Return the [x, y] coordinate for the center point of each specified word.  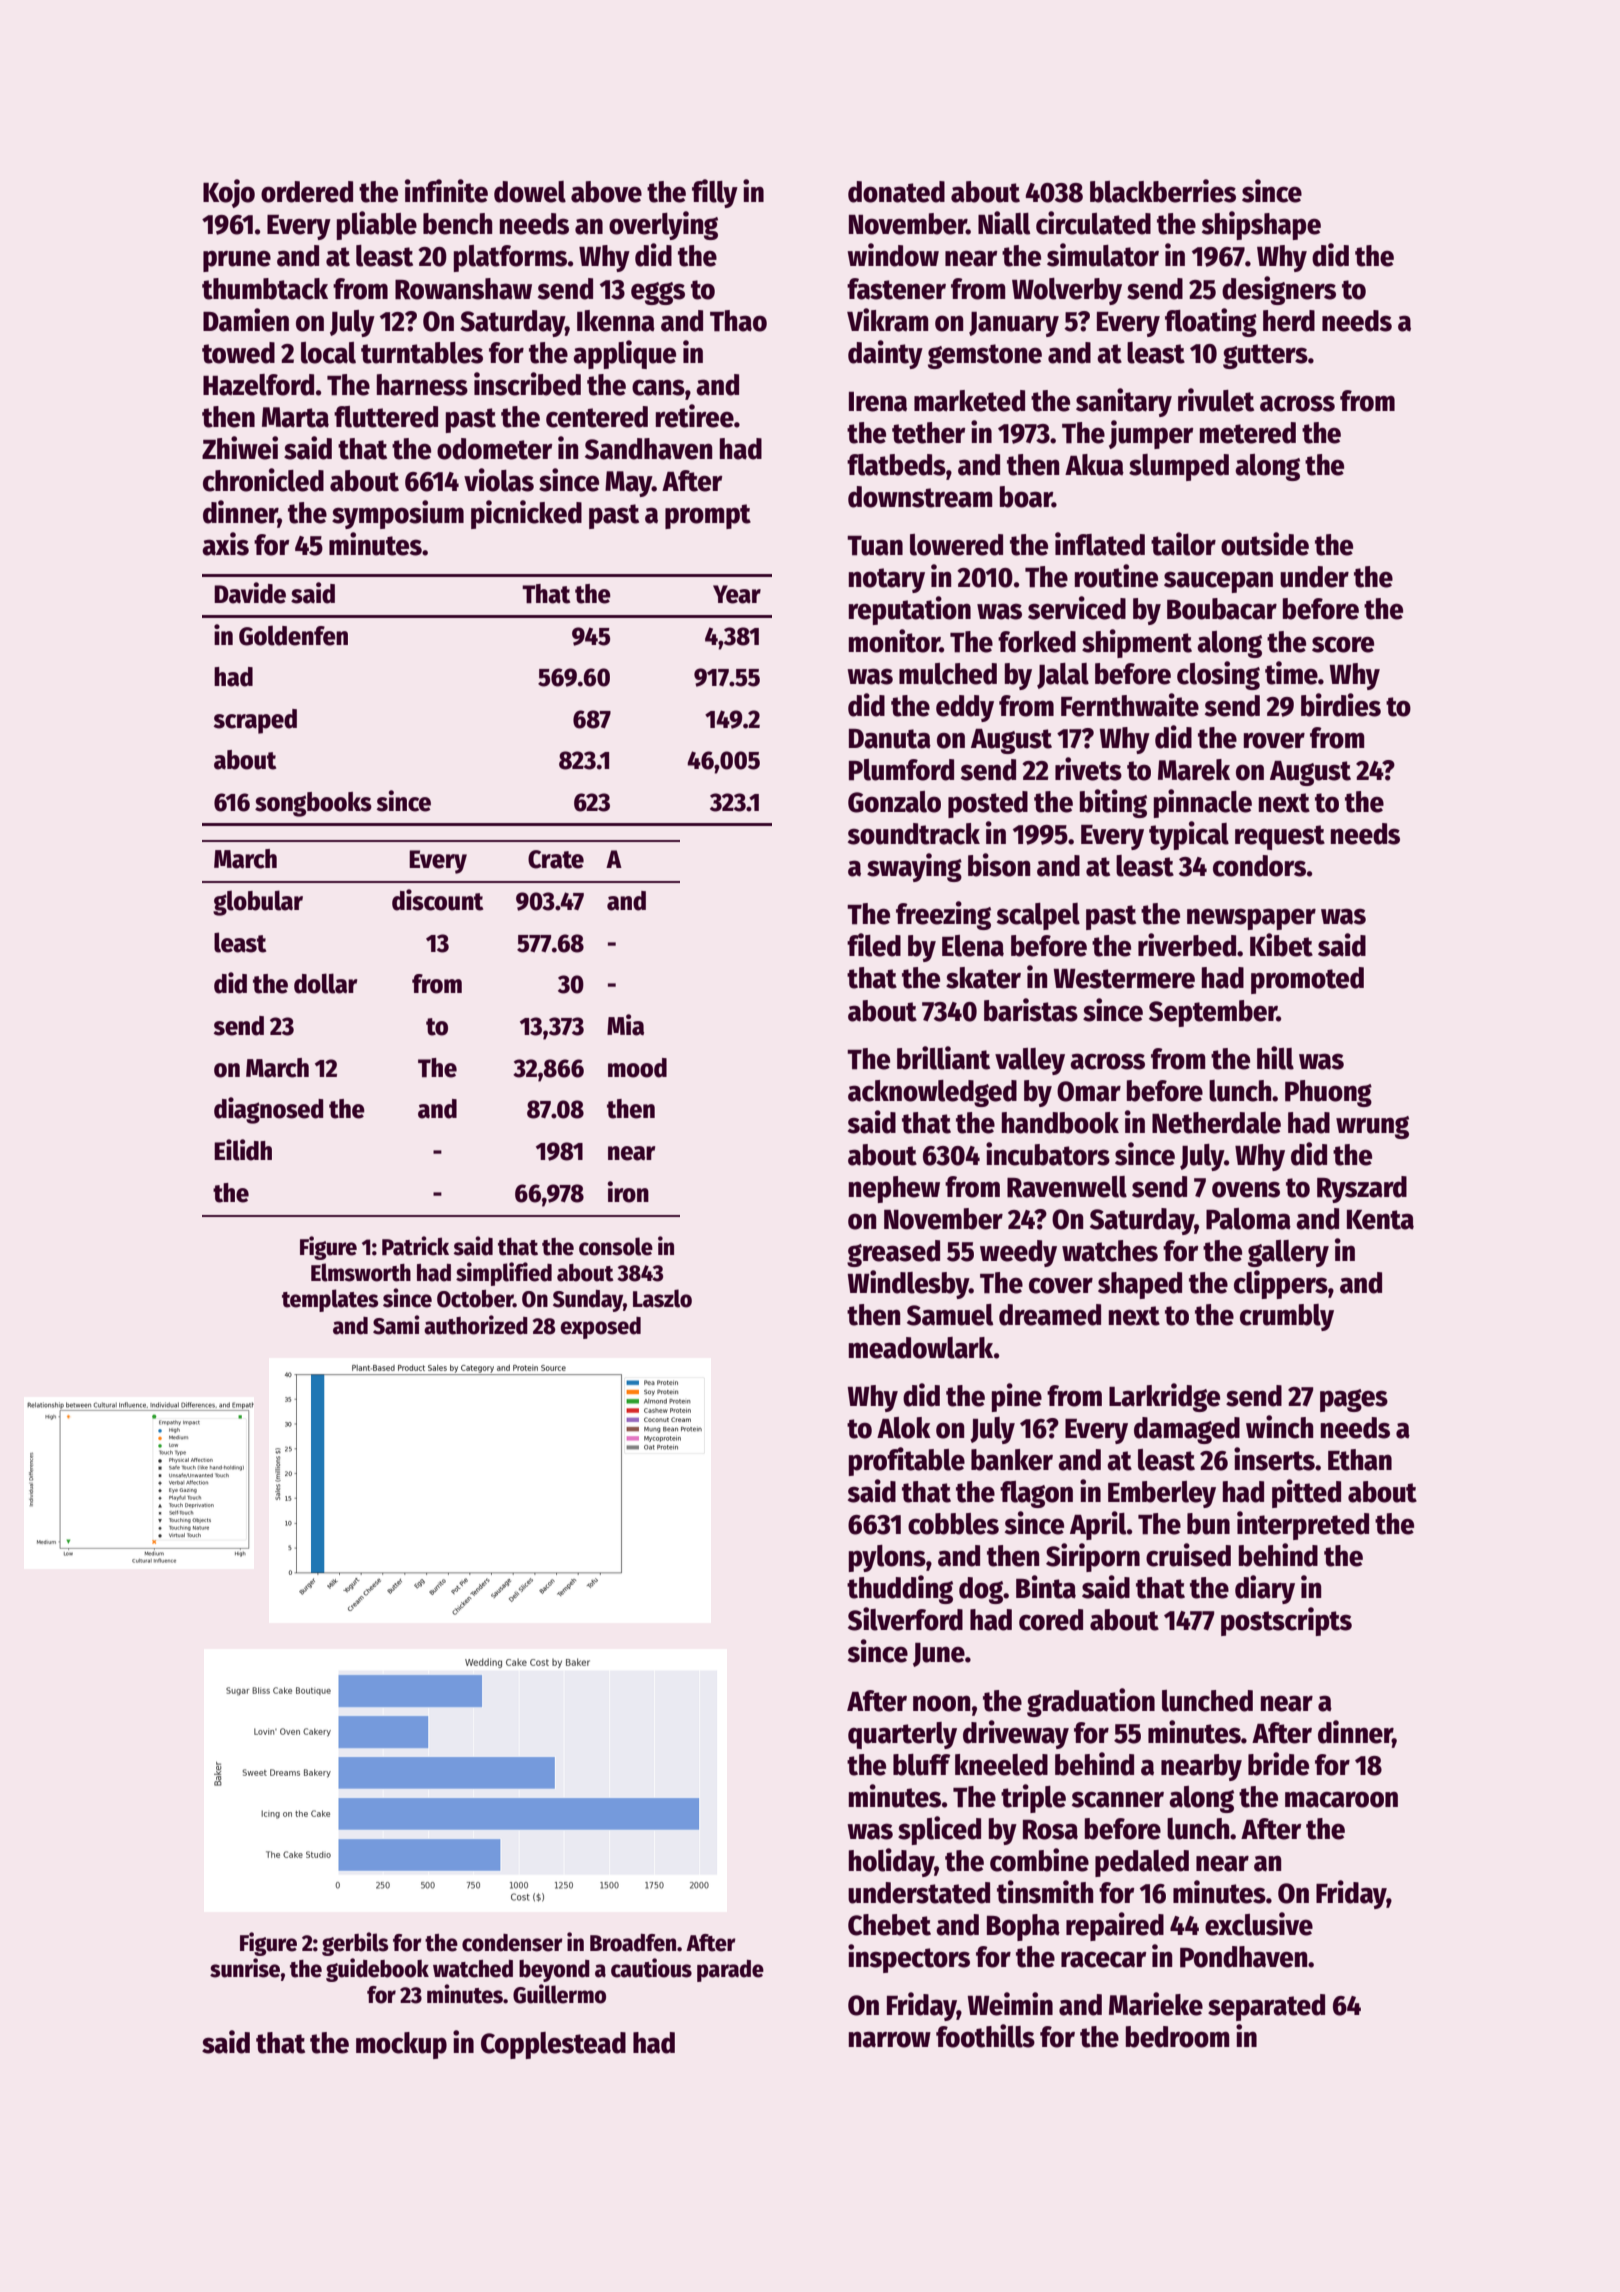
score [1343, 644]
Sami [396, 1325]
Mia [625, 1025]
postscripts [1286, 1621]
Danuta [890, 739]
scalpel [1038, 916]
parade [730, 1971]
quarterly [902, 1735]
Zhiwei [240, 448]
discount [437, 900]
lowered [956, 545]
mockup [401, 2045]
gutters [1265, 356]
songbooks [313, 804]
